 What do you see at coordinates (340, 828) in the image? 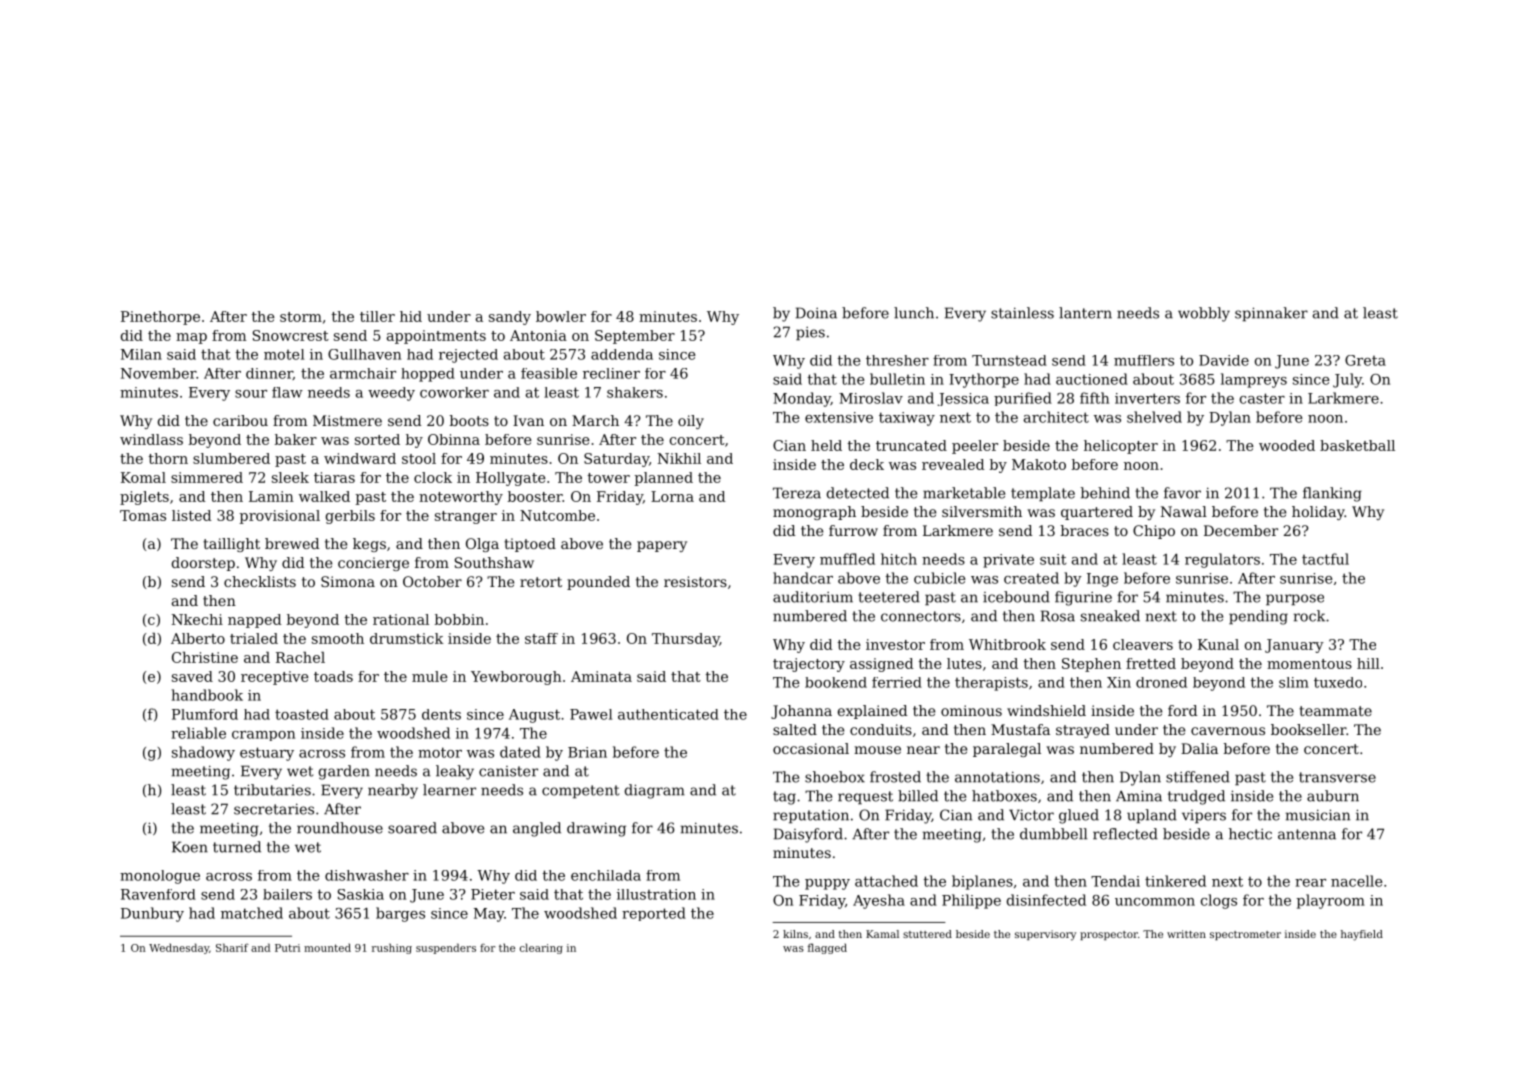
I see `roundhouse` at bounding box center [340, 828].
